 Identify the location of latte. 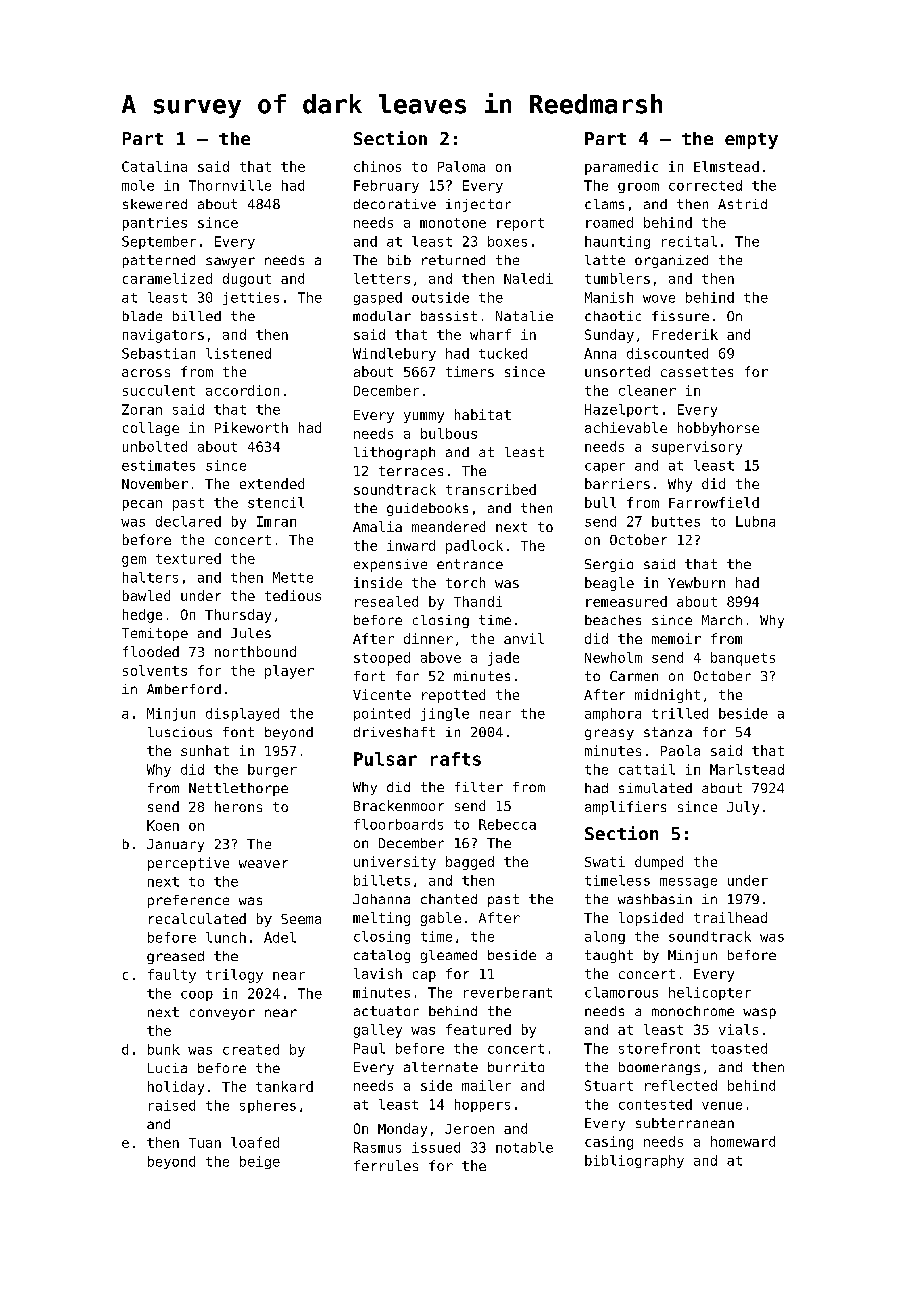
(605, 260).
